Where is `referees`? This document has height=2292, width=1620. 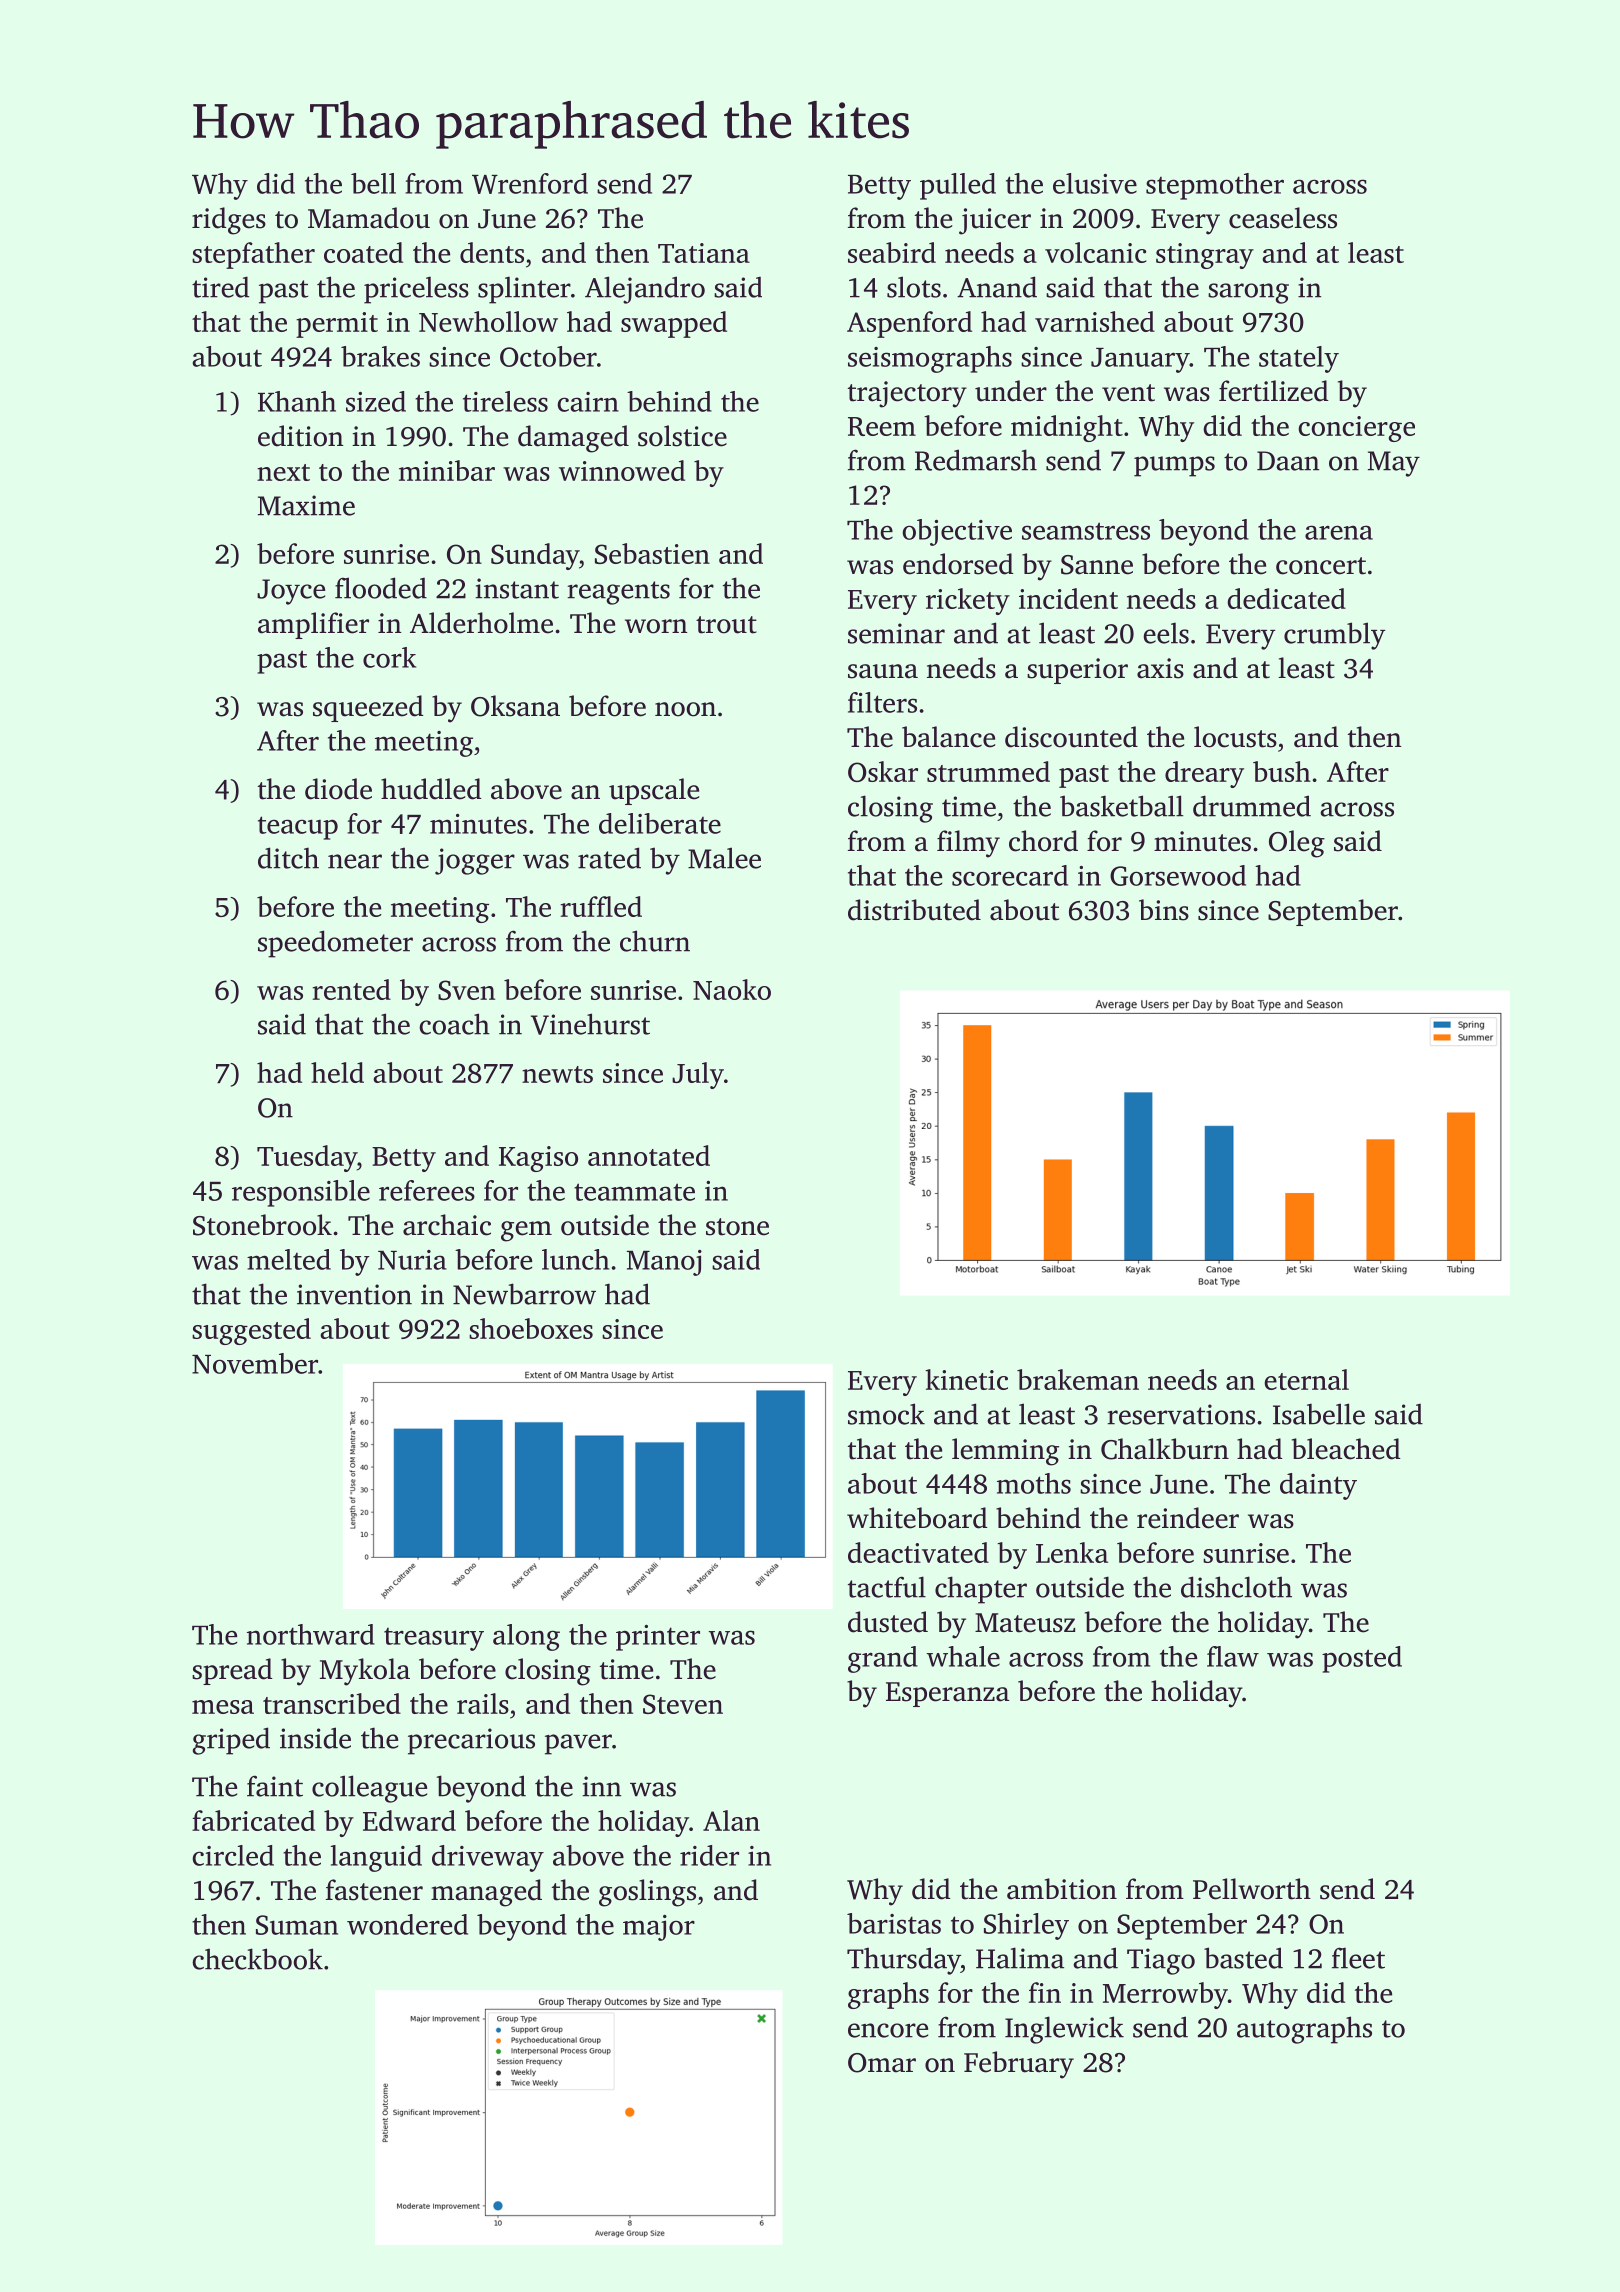 referees is located at coordinates (427, 1190).
